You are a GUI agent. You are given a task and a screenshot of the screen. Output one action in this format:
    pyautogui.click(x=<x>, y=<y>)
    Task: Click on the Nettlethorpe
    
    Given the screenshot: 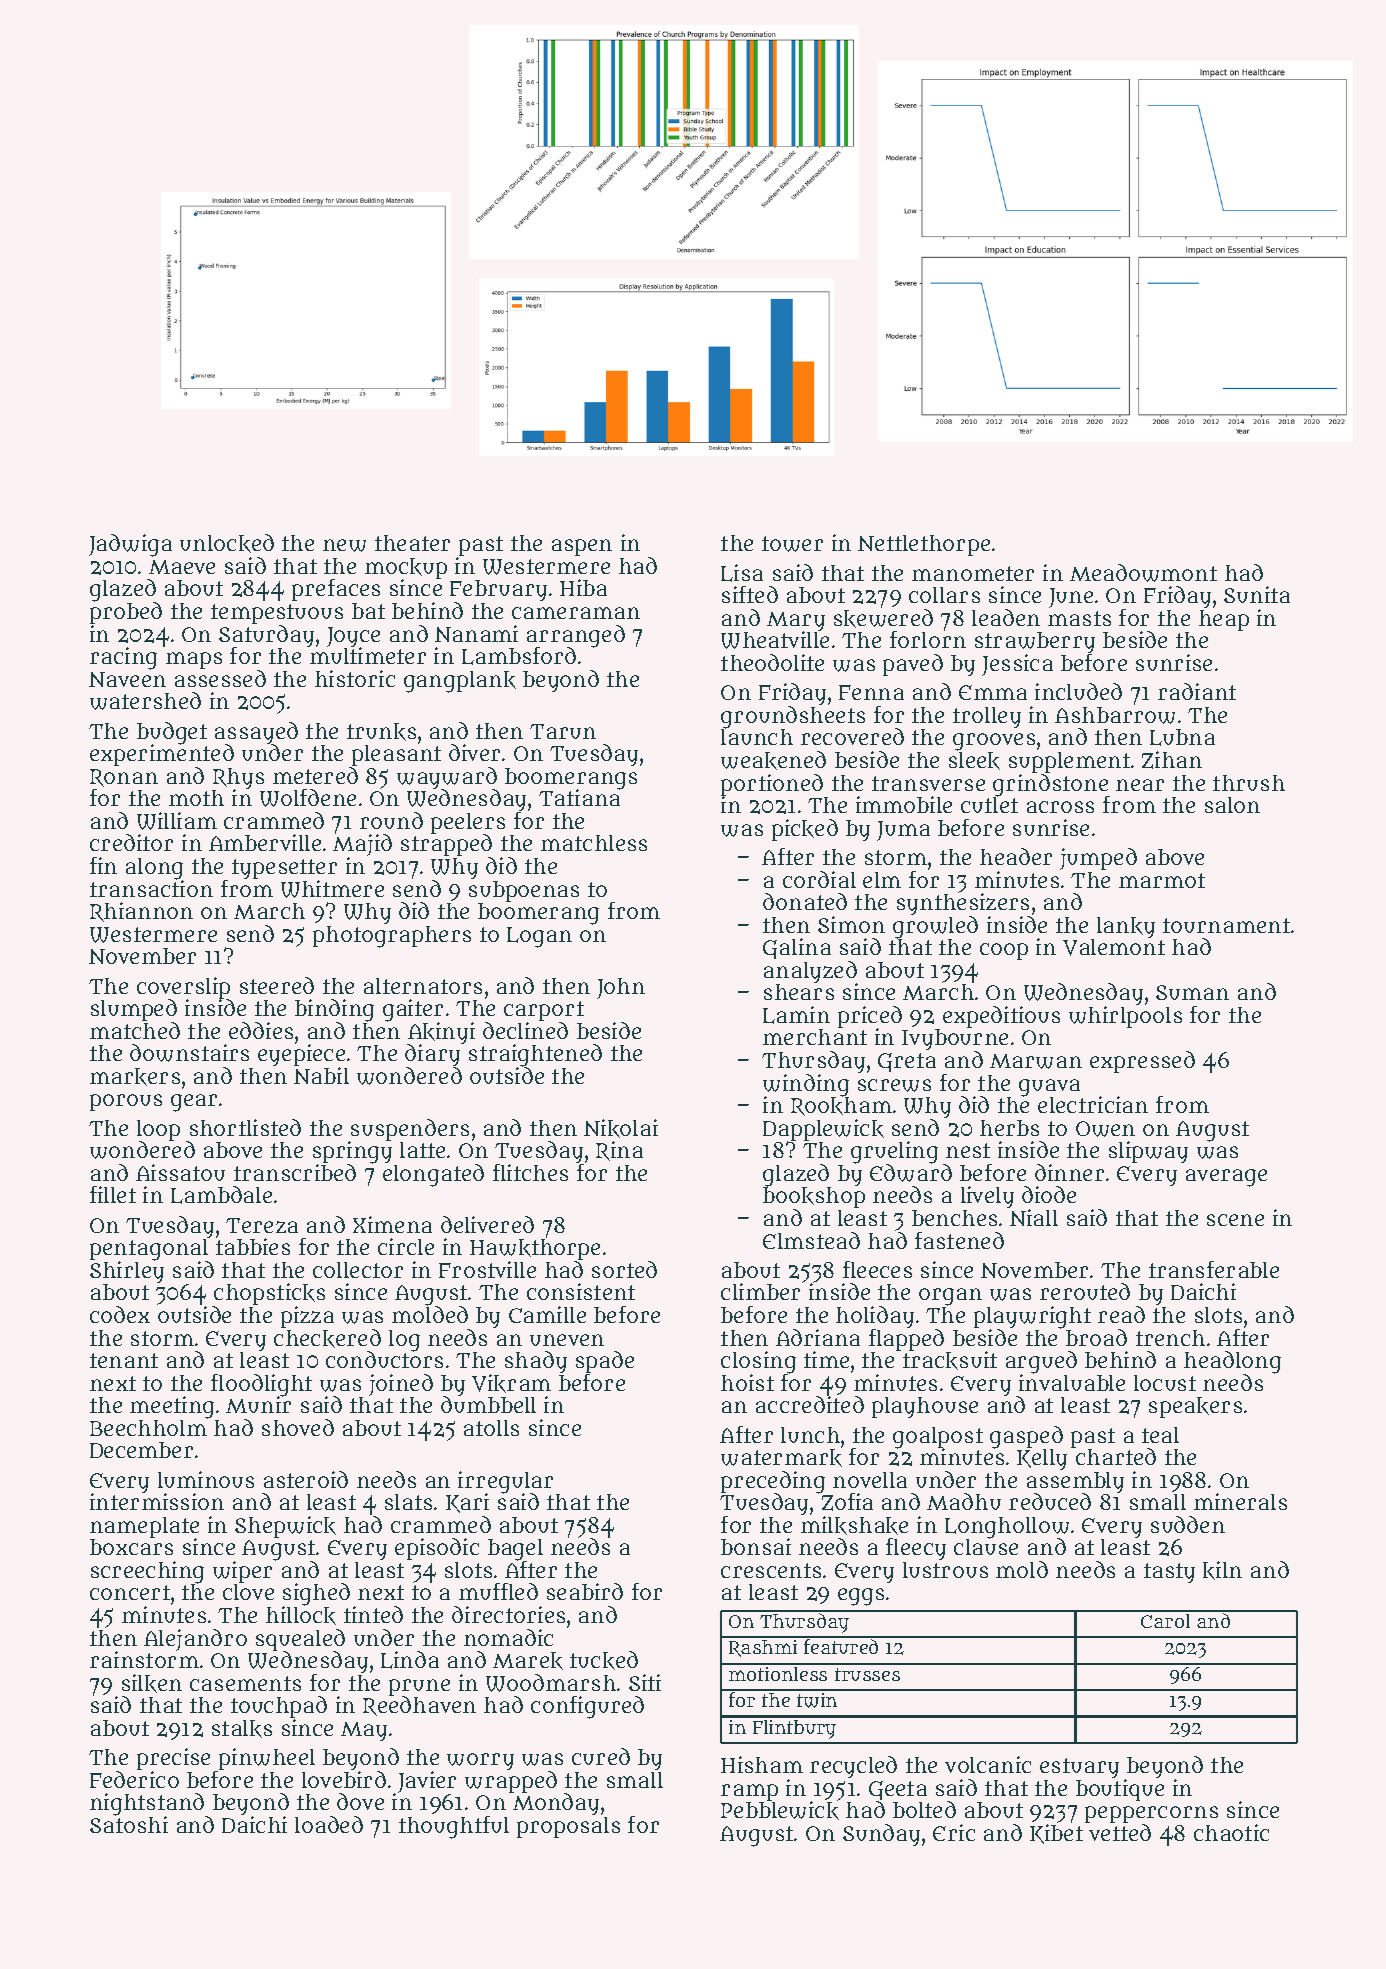 What is the action you would take?
    pyautogui.click(x=924, y=545)
